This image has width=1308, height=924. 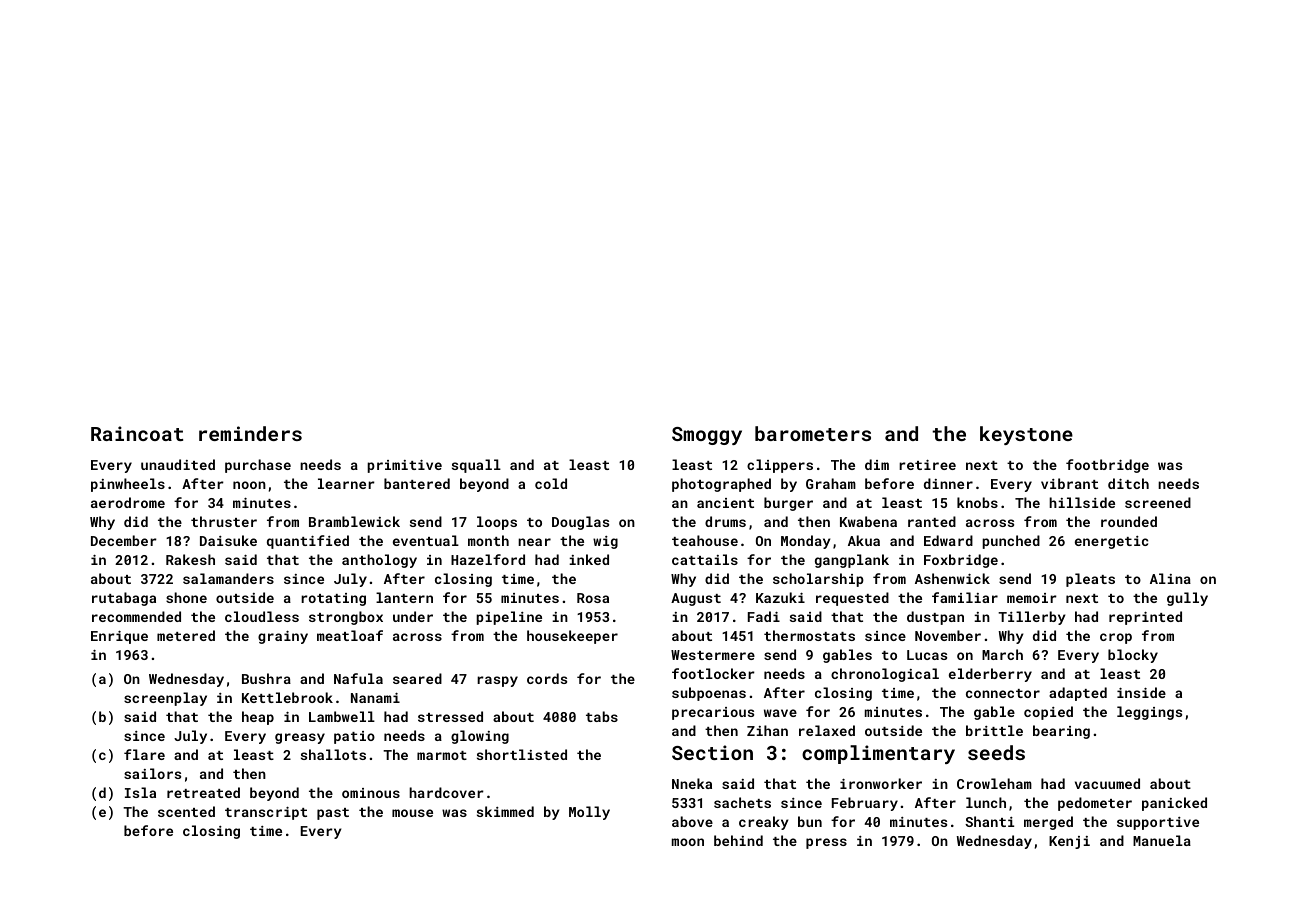 What do you see at coordinates (186, 811) in the image?
I see `scented` at bounding box center [186, 811].
